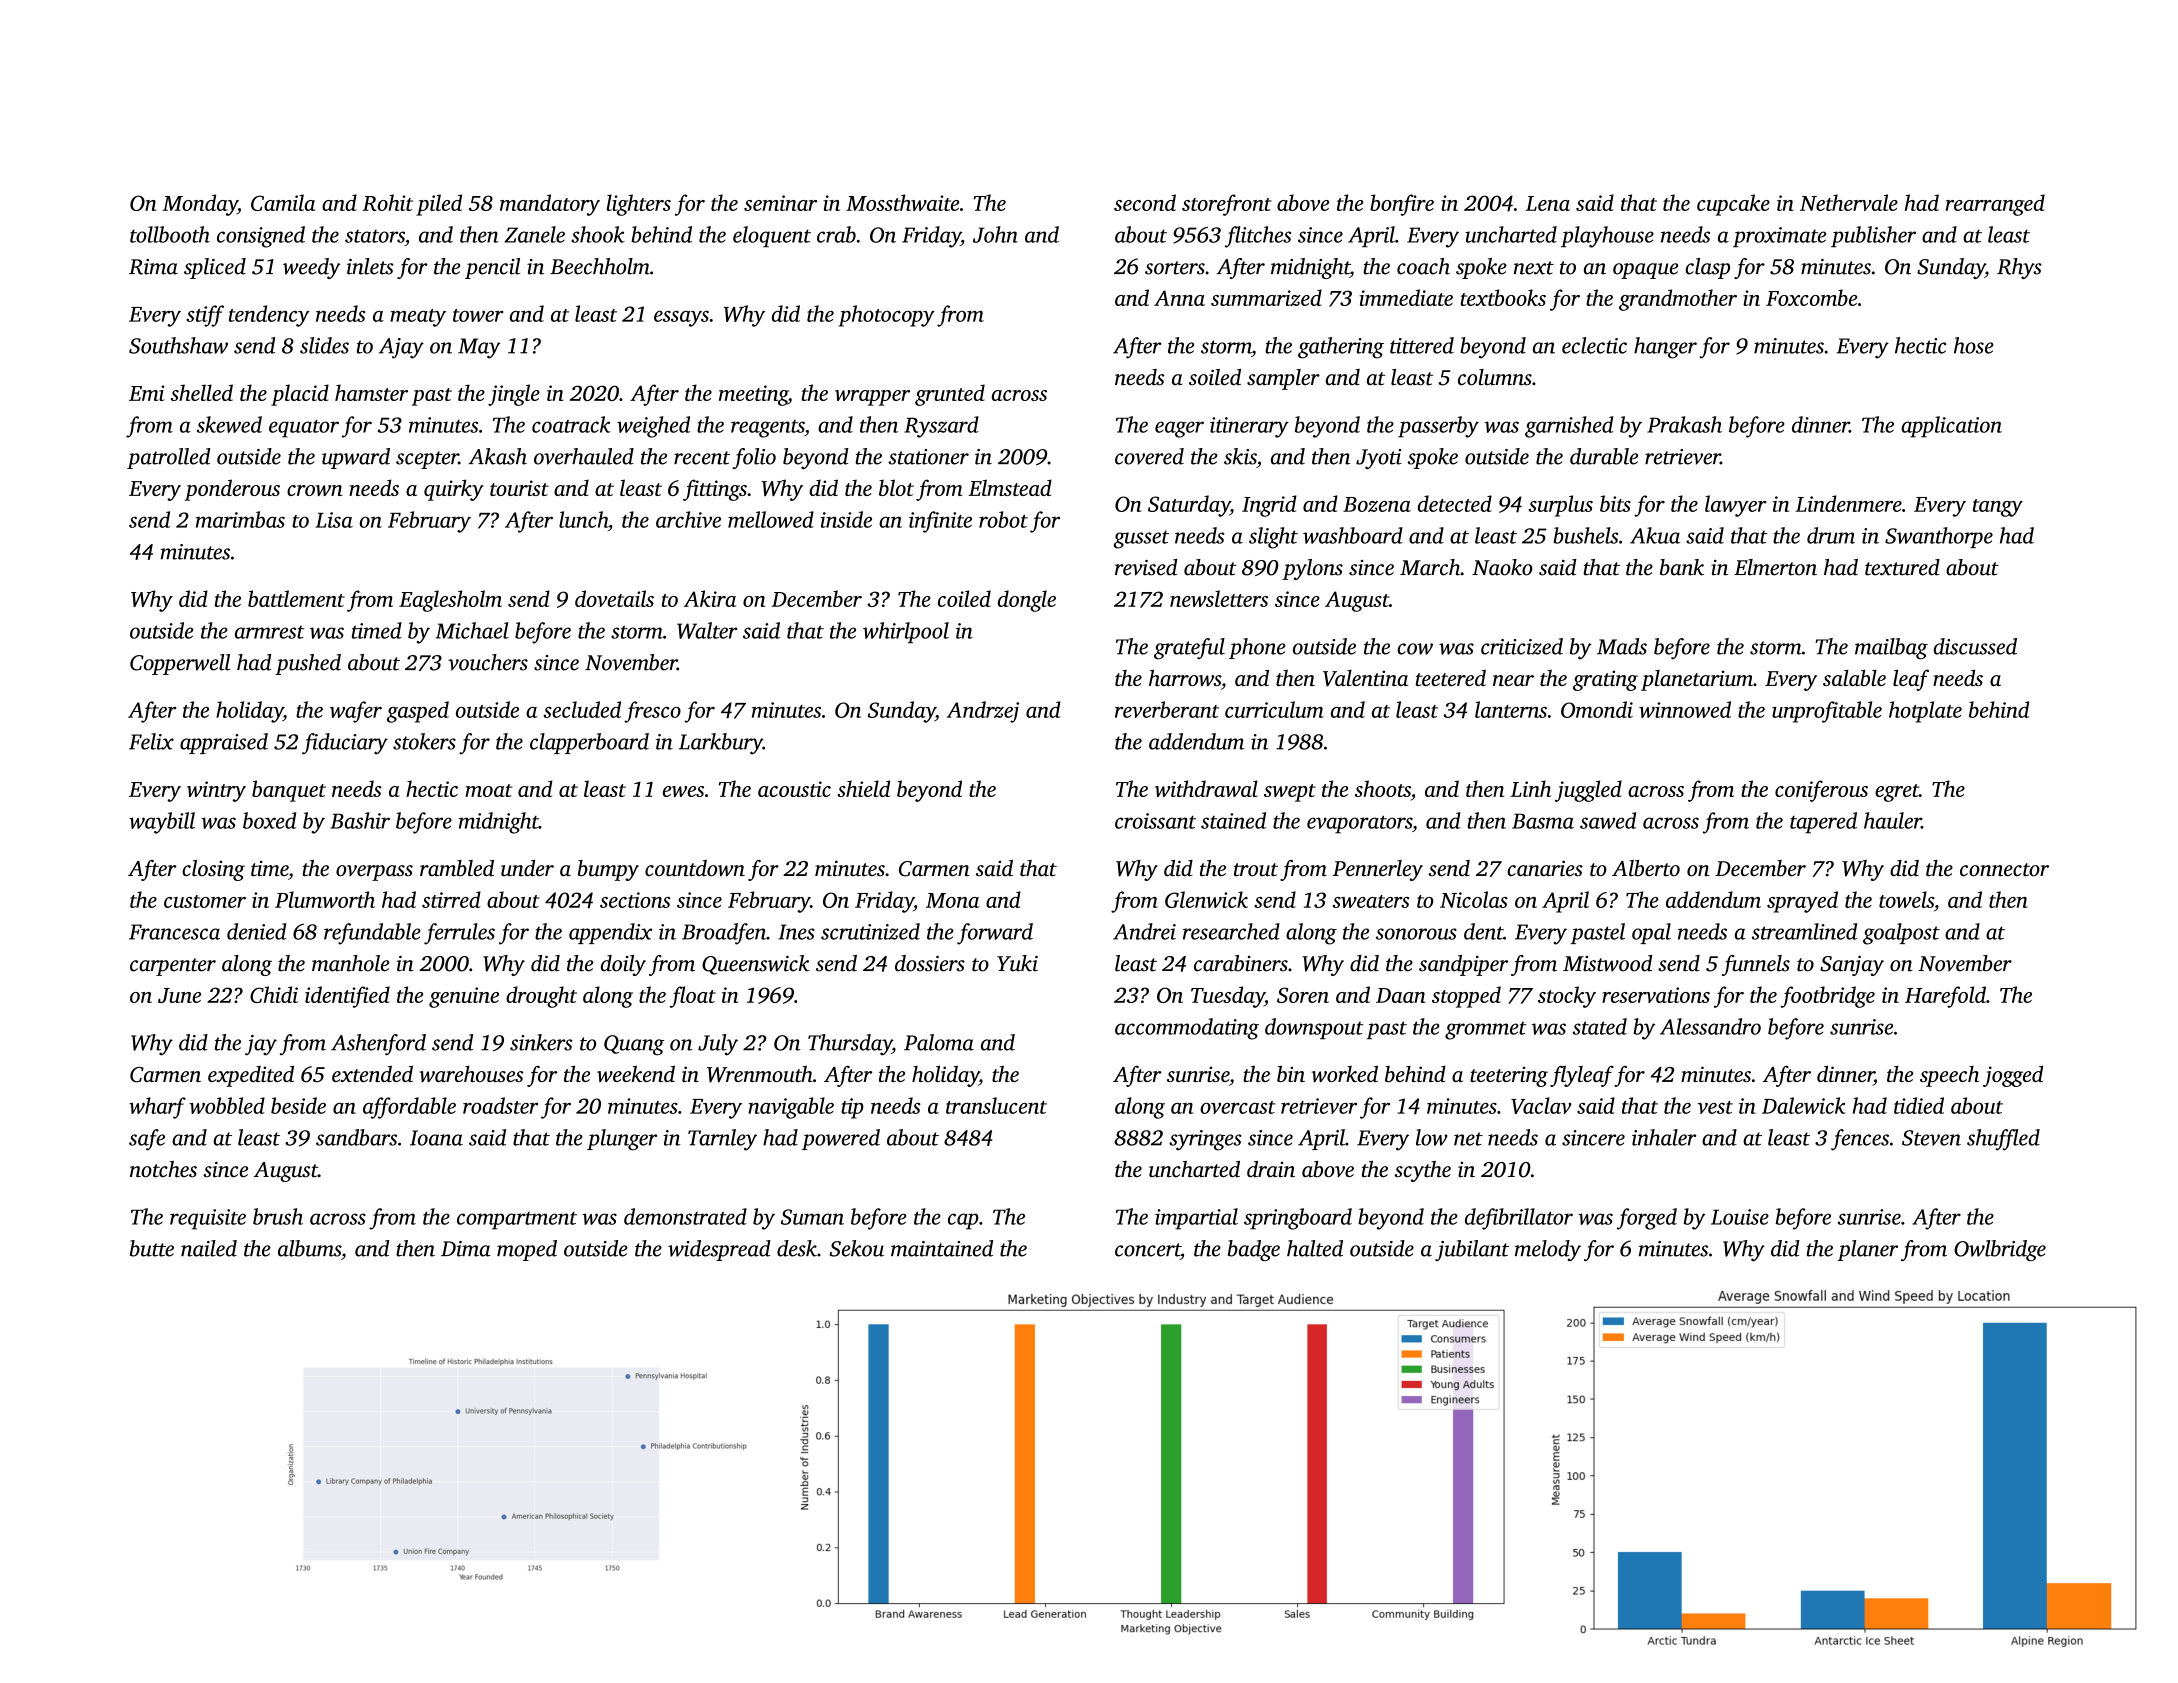  Describe the element at coordinates (1849, 202) in the screenshot. I see `Nethervale` at that location.
